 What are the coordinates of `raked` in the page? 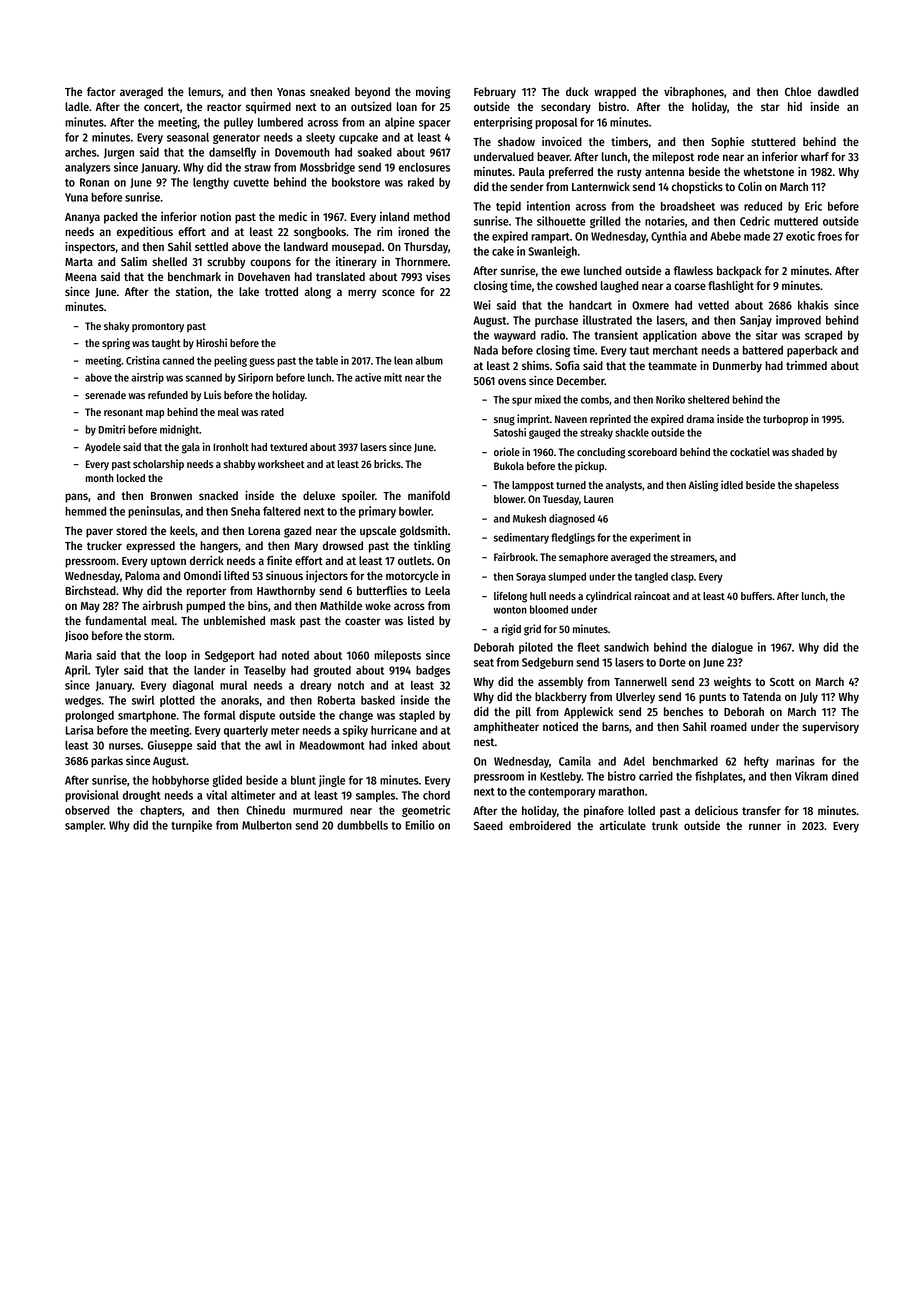 It's located at (421, 182).
